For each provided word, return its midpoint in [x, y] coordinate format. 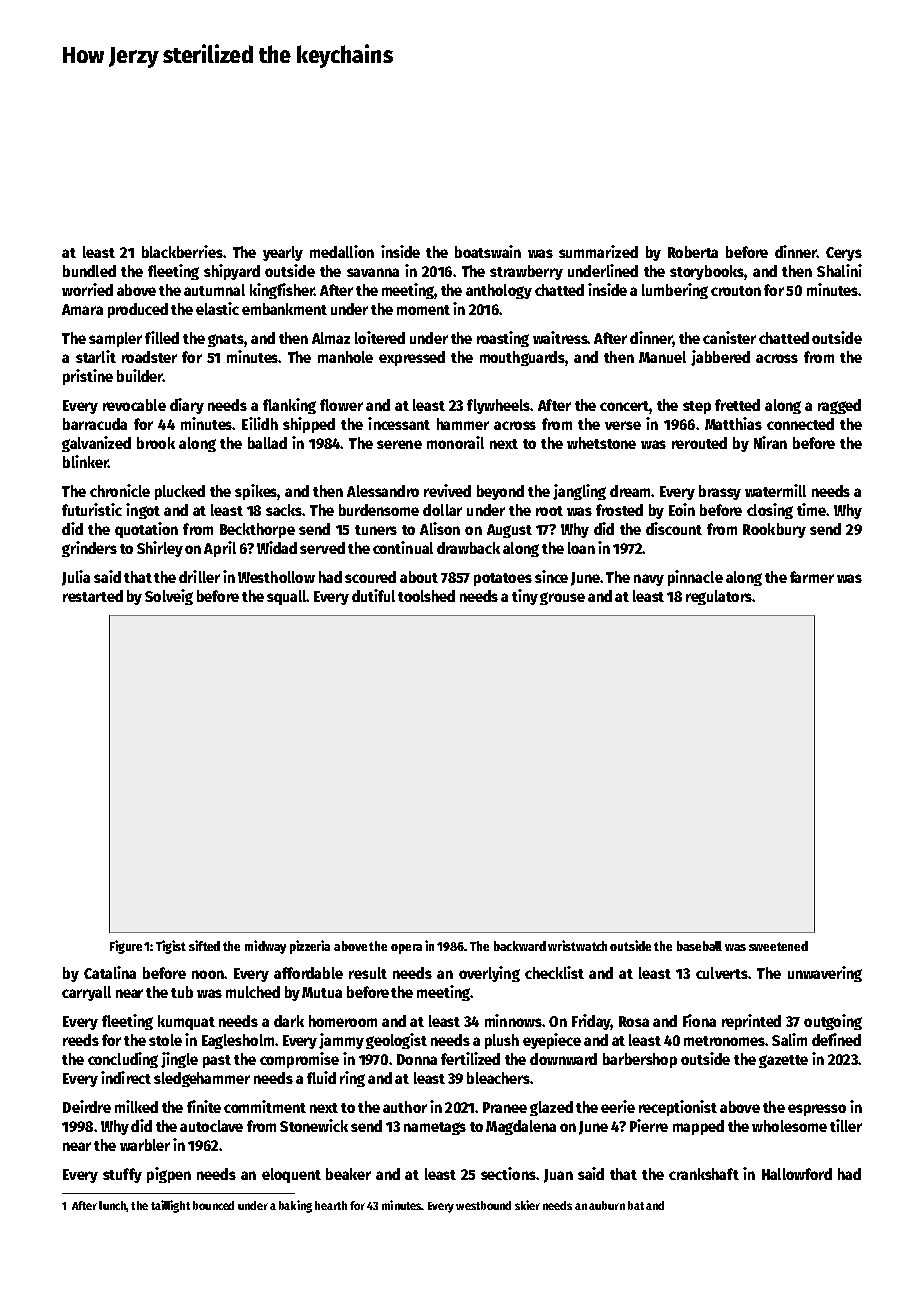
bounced [213, 1205]
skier [527, 1205]
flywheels [498, 406]
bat [636, 1205]
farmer [812, 577]
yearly [283, 253]
